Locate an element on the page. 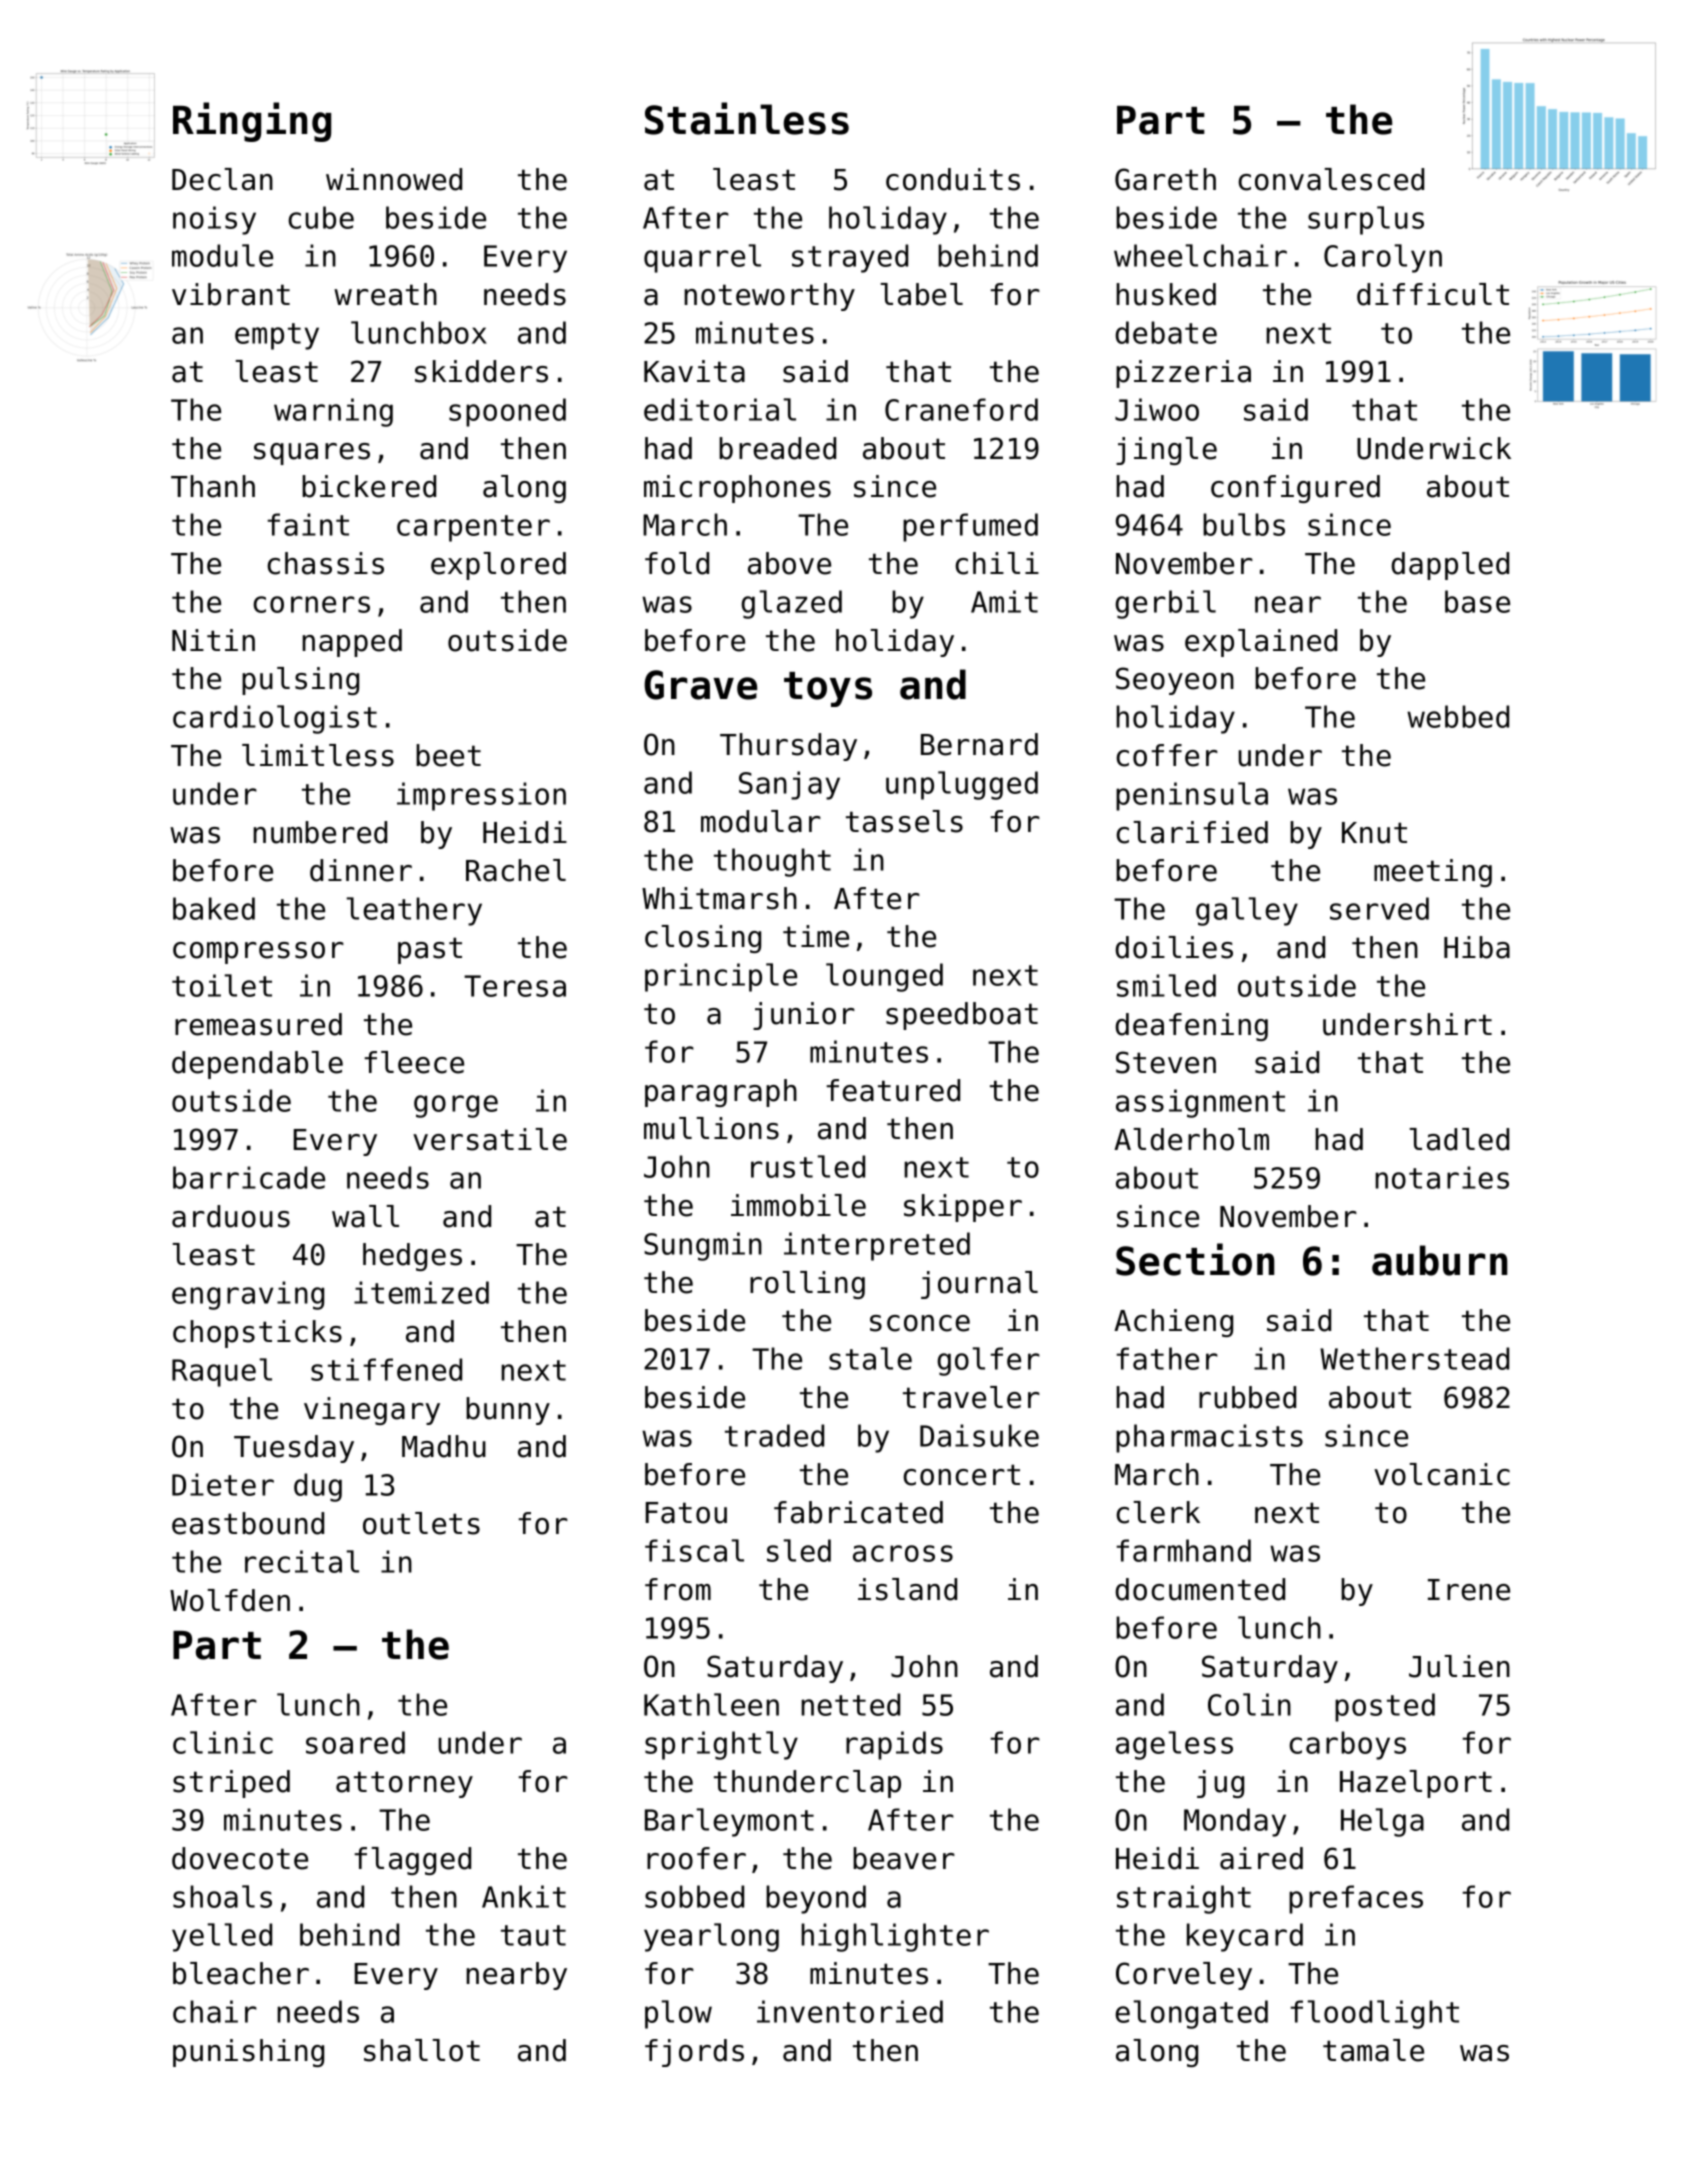 The image size is (1683, 2178). Gareth is located at coordinates (1165, 179).
